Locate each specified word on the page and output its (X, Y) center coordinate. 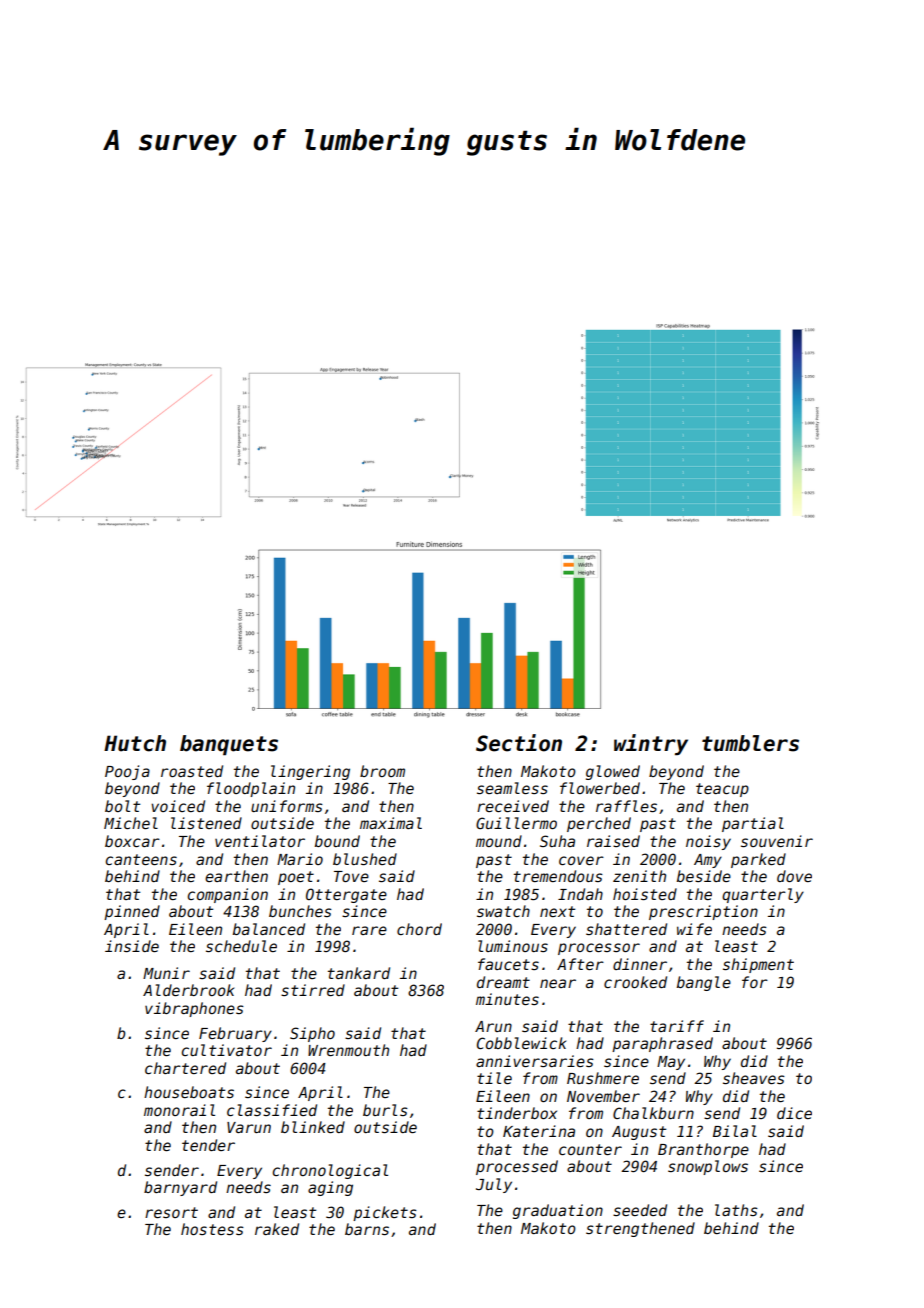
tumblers (750, 743)
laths (736, 1210)
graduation (558, 1211)
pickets (385, 1213)
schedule (241, 946)
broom (382, 771)
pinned (132, 912)
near (558, 983)
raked (277, 1229)
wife (694, 929)
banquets (229, 745)
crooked (635, 982)
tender (208, 1145)
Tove (351, 876)
